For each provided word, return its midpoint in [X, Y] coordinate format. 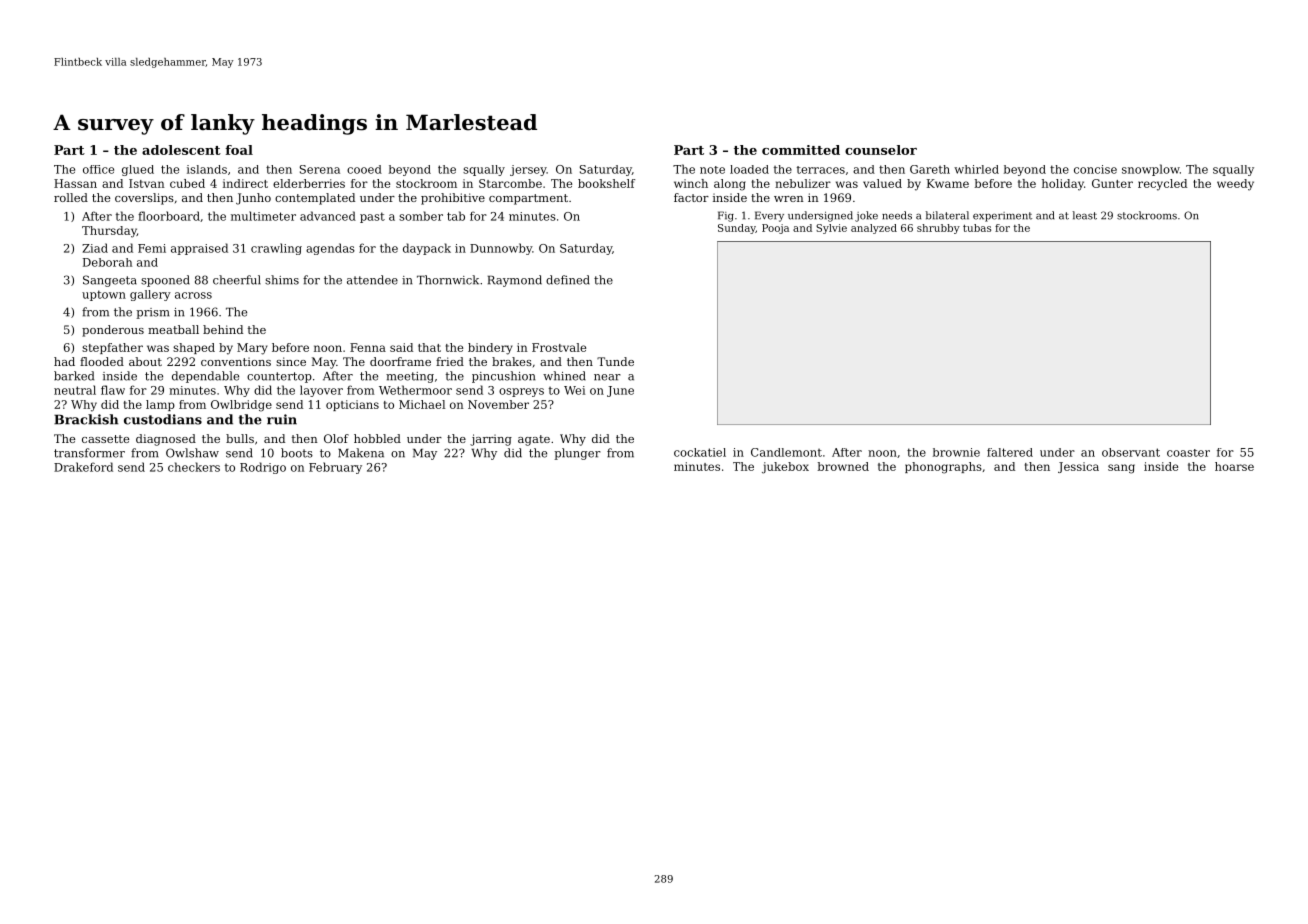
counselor [881, 150]
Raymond [515, 281]
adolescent [181, 150]
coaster [1188, 453]
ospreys [521, 392]
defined [568, 280]
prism [153, 313]
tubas [977, 228]
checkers [194, 467]
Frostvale [559, 347]
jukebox [785, 468]
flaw [113, 390]
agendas [330, 249]
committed [801, 150]
